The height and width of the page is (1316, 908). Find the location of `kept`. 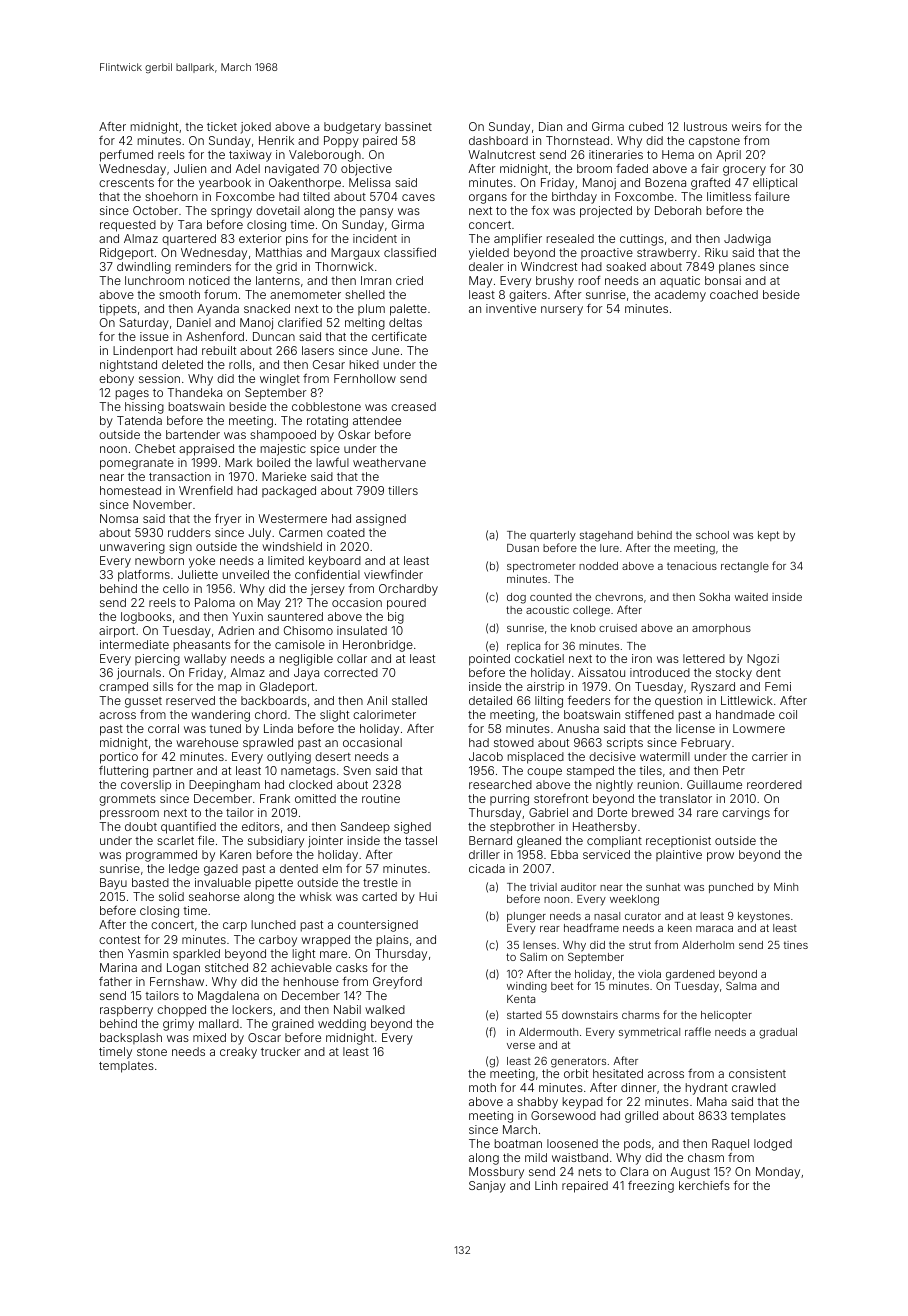

kept is located at coordinates (768, 536).
